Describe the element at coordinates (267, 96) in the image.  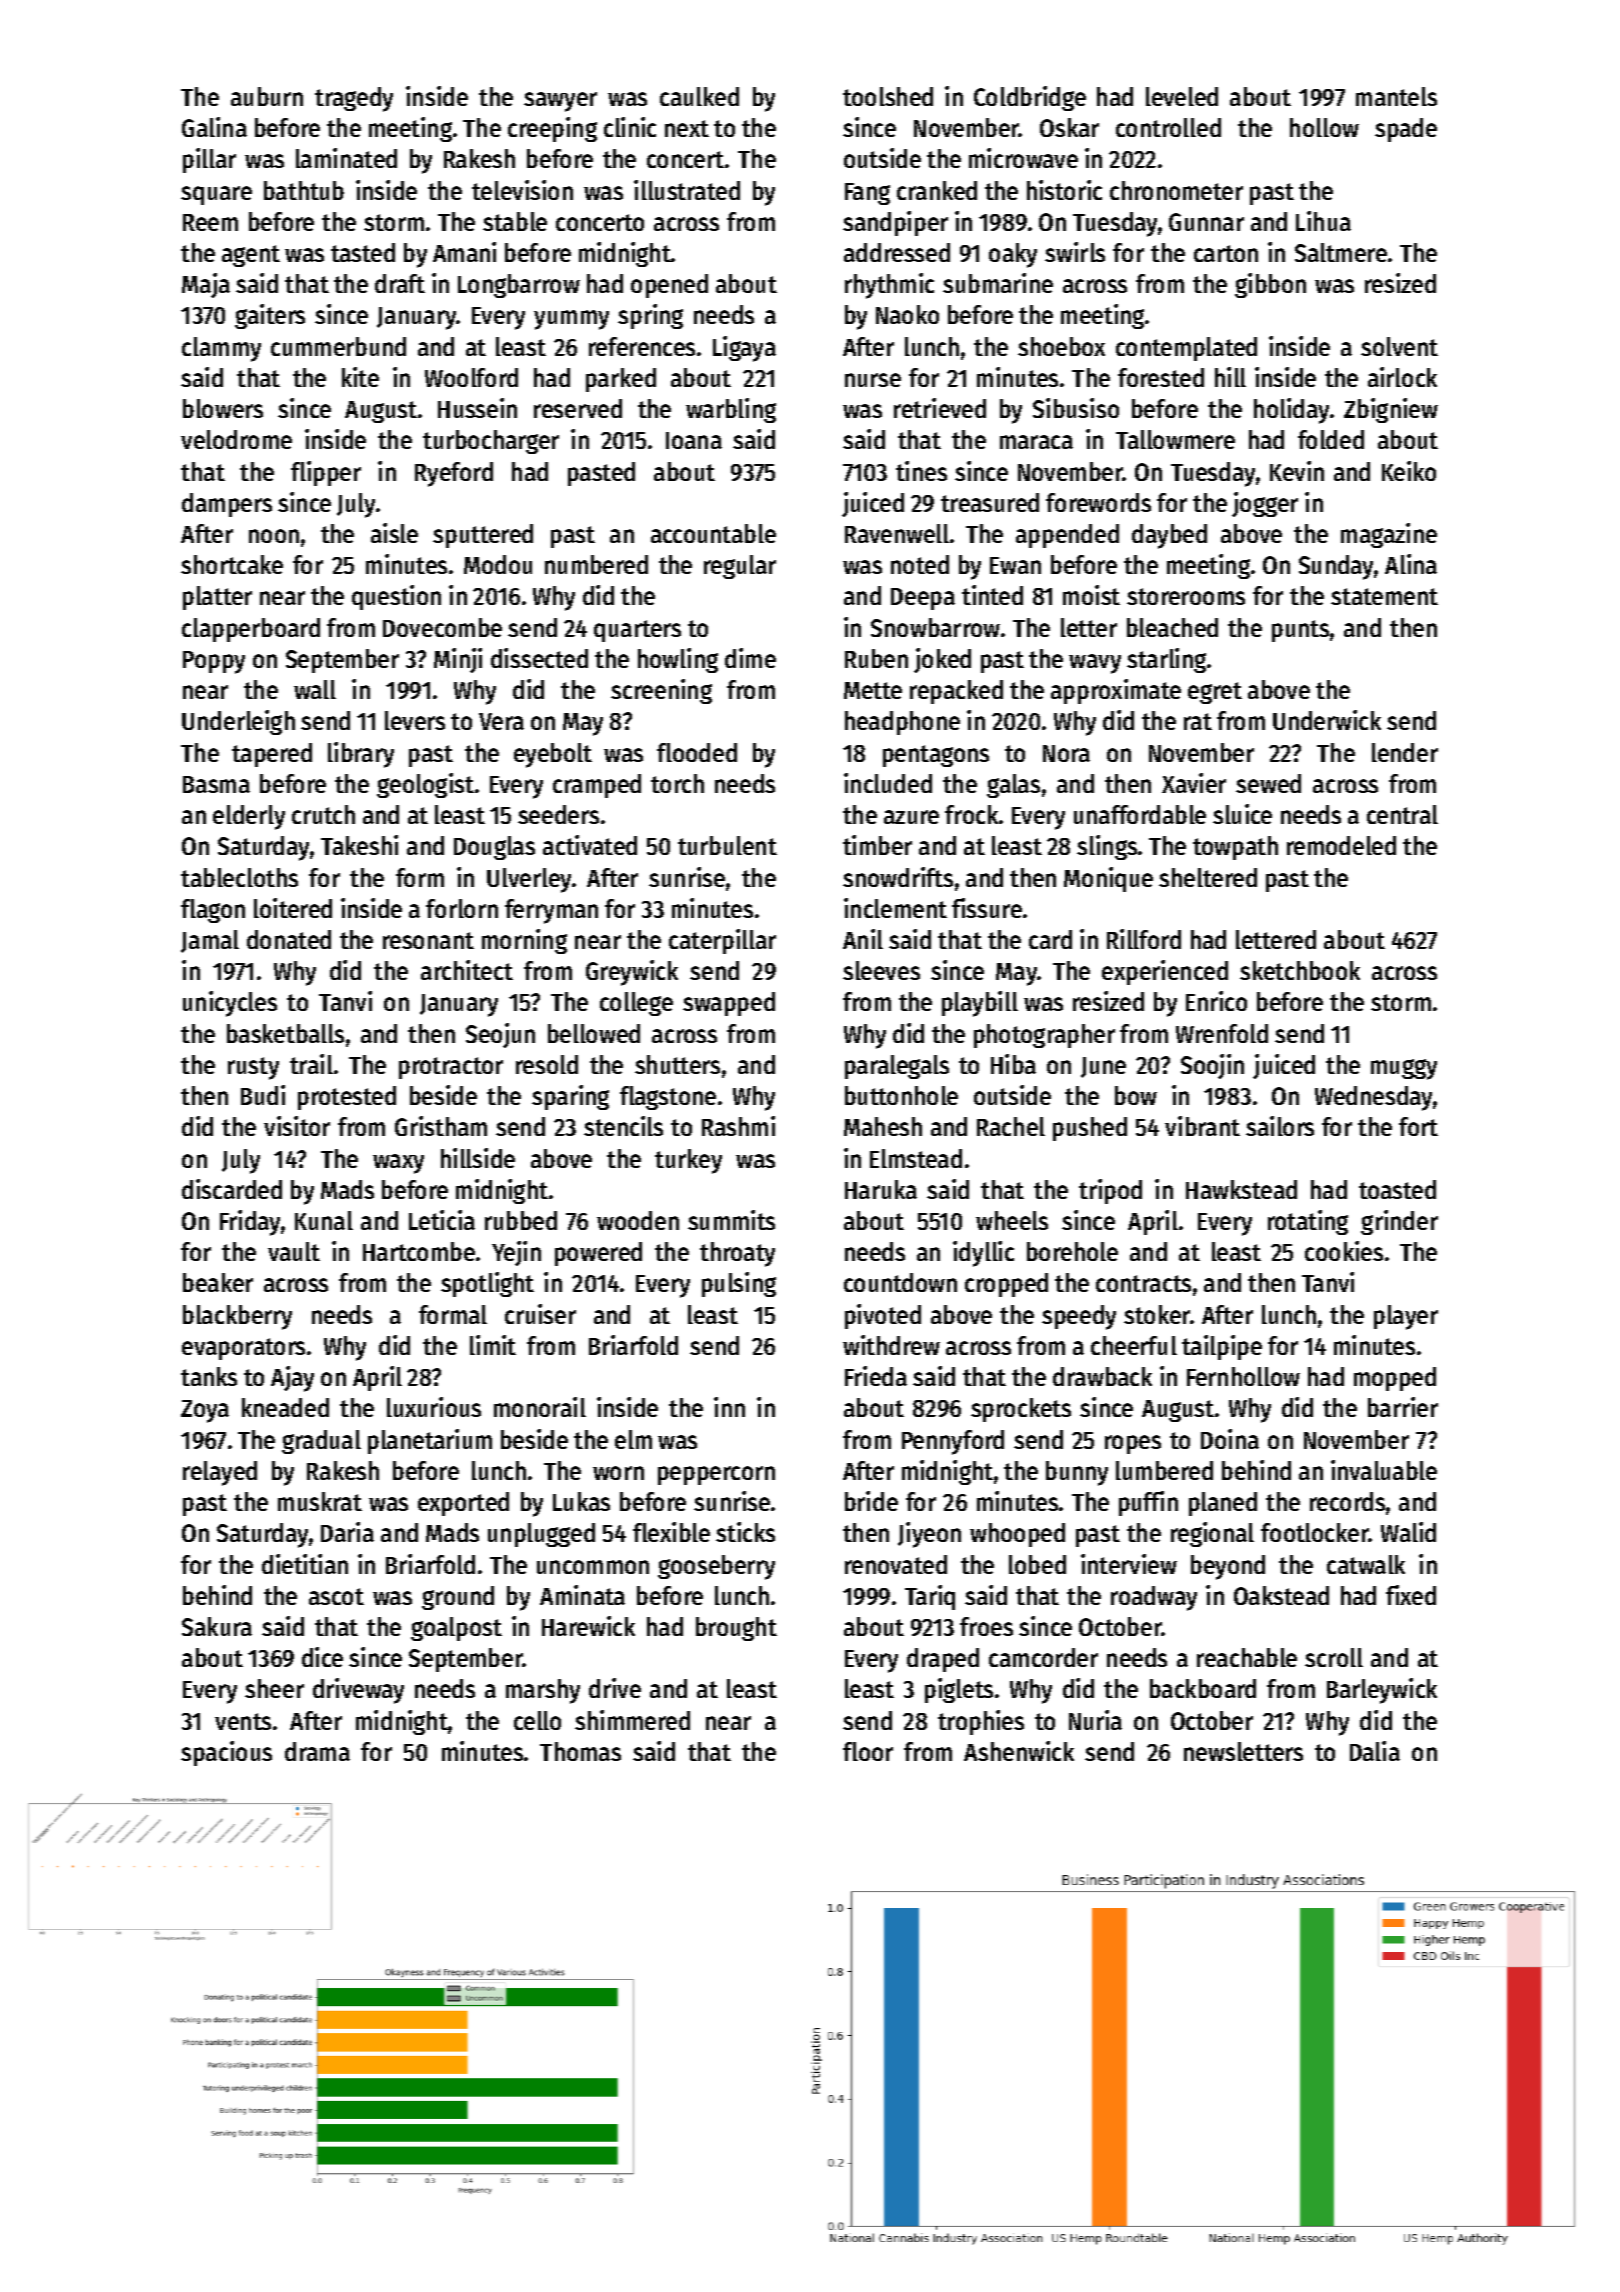
I see `auburn` at that location.
